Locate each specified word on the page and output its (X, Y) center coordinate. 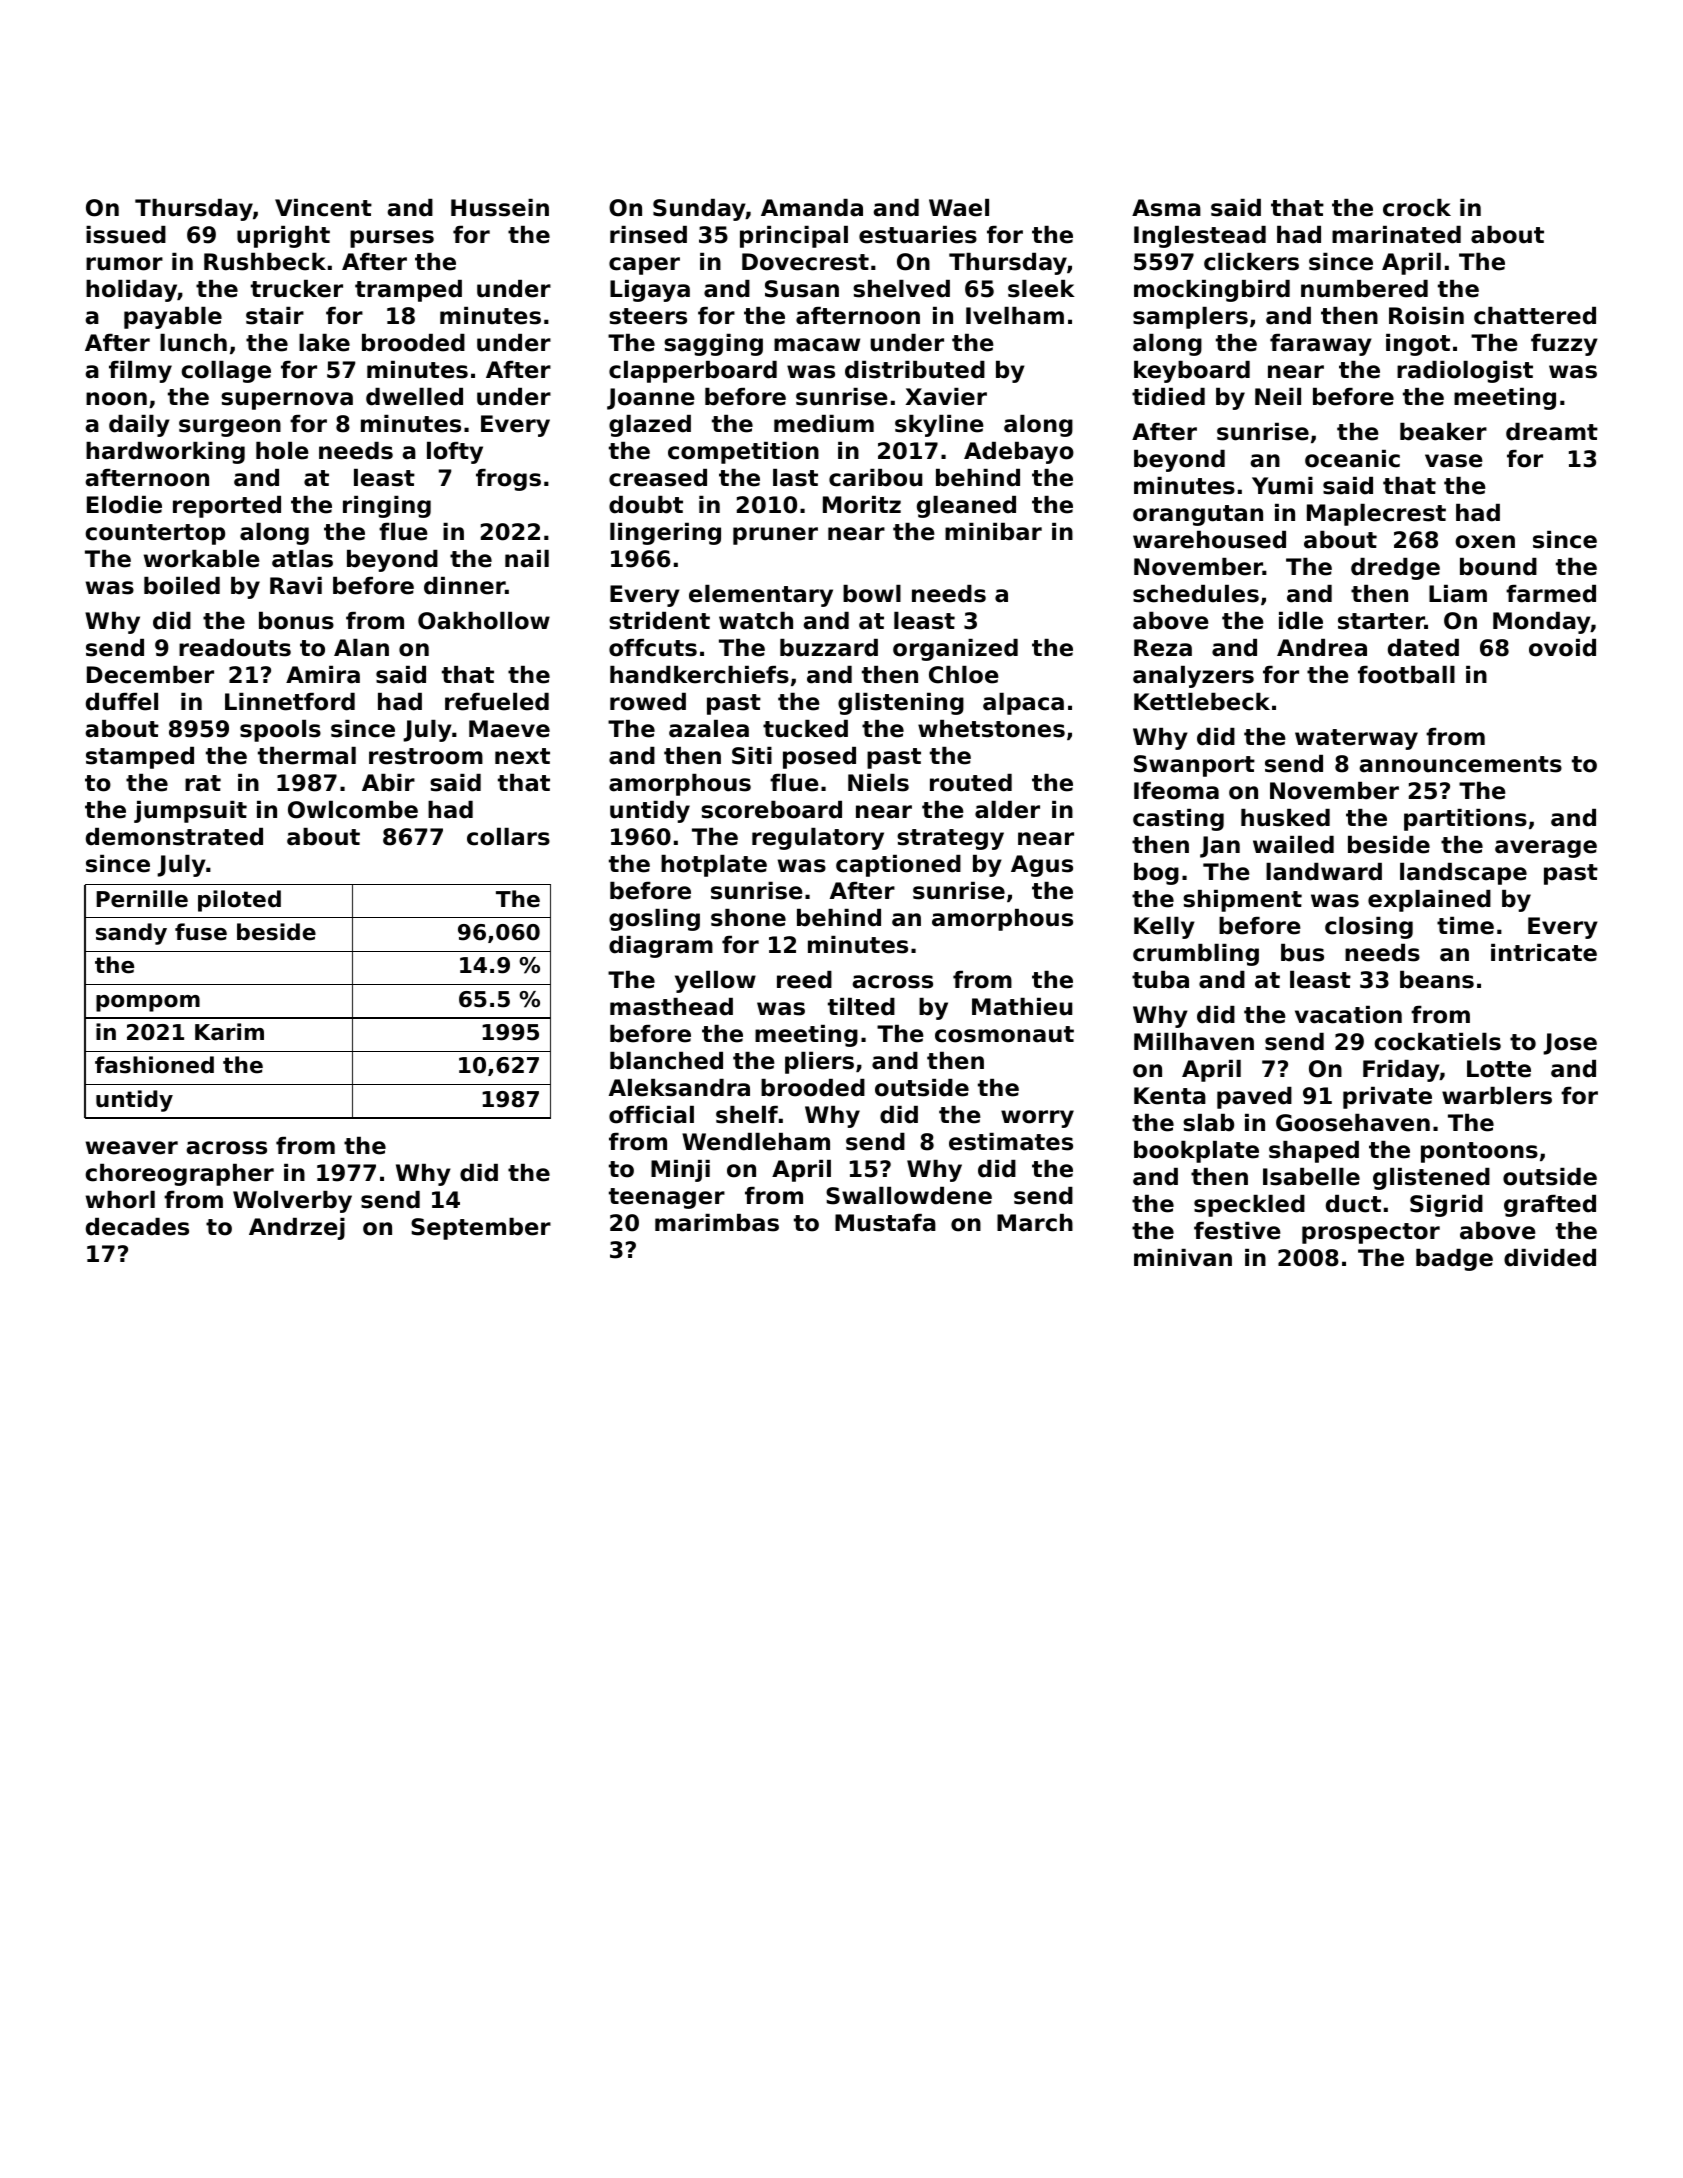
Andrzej (297, 1229)
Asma (1166, 208)
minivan (1183, 1258)
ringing (387, 507)
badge (1454, 1260)
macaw (817, 345)
